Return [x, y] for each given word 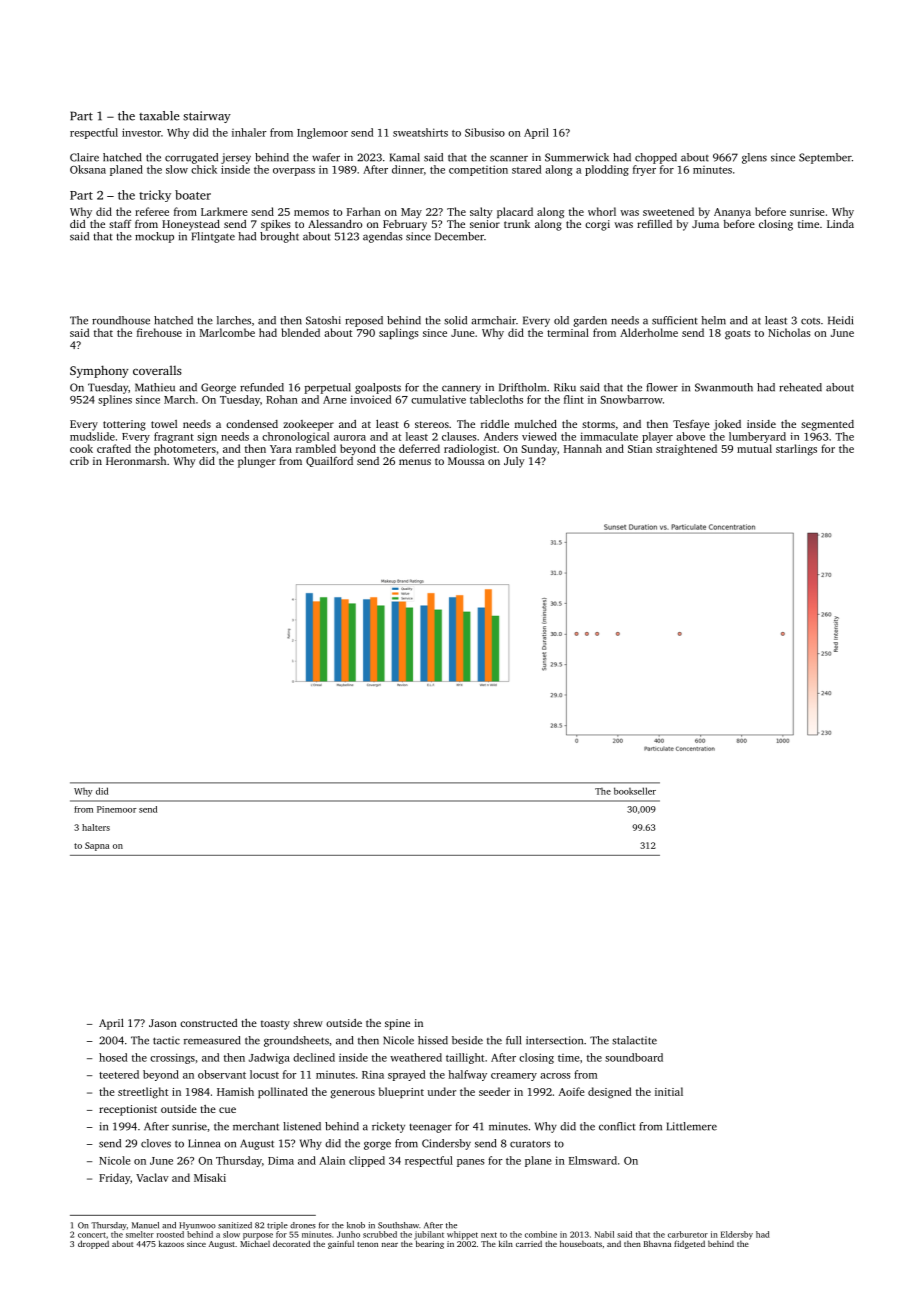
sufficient [674, 320]
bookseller [635, 791]
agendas [383, 237]
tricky [155, 196]
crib [79, 461]
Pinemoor [117, 809]
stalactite [634, 1040]
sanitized [235, 1225]
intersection [554, 1040]
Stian [640, 449]
